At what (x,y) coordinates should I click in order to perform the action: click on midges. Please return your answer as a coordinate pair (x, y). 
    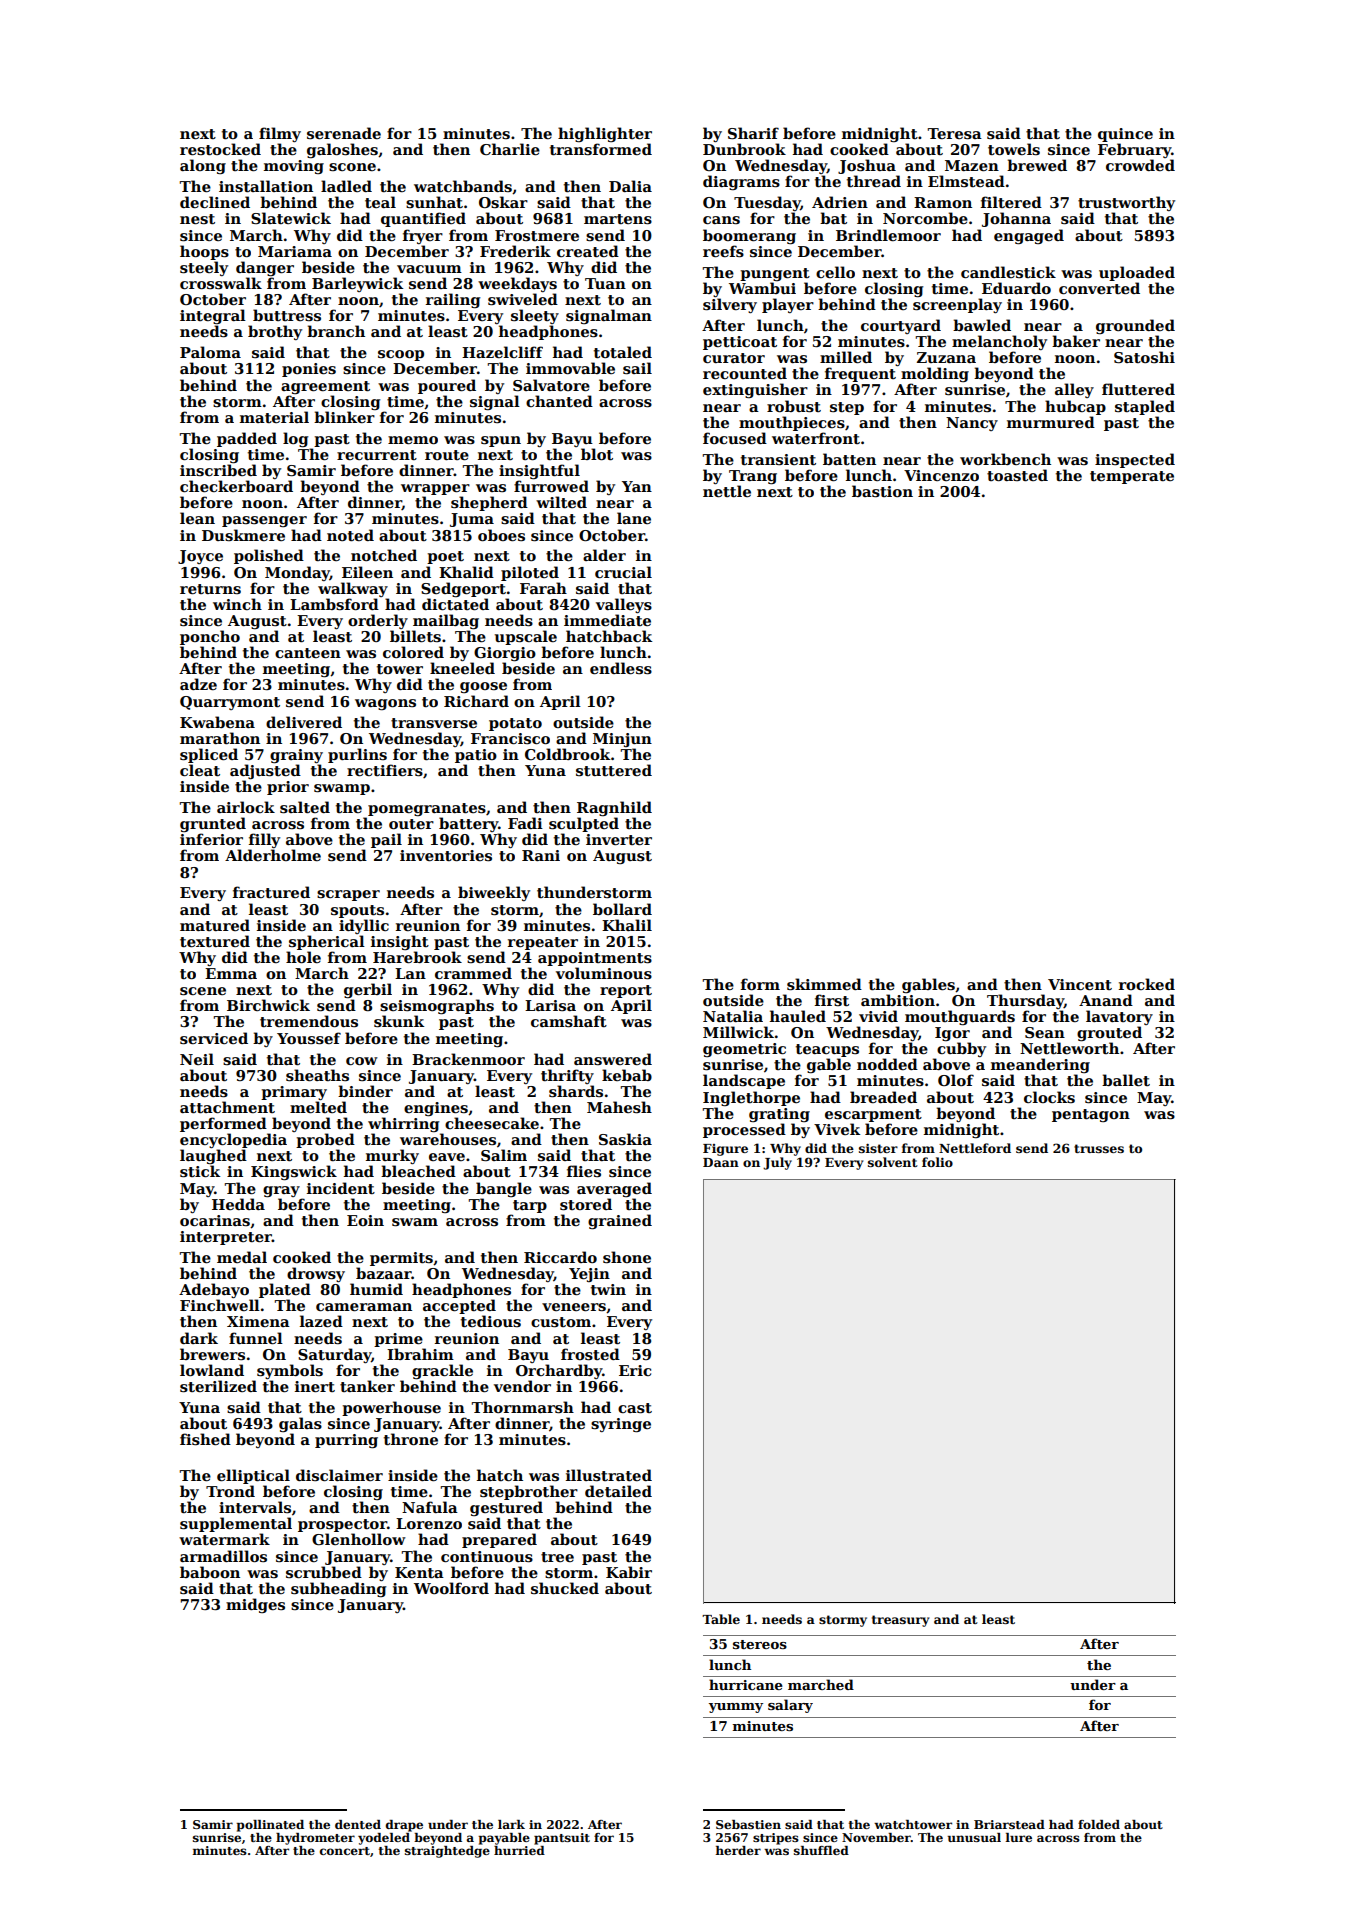
    Looking at the image, I should click on (255, 1605).
